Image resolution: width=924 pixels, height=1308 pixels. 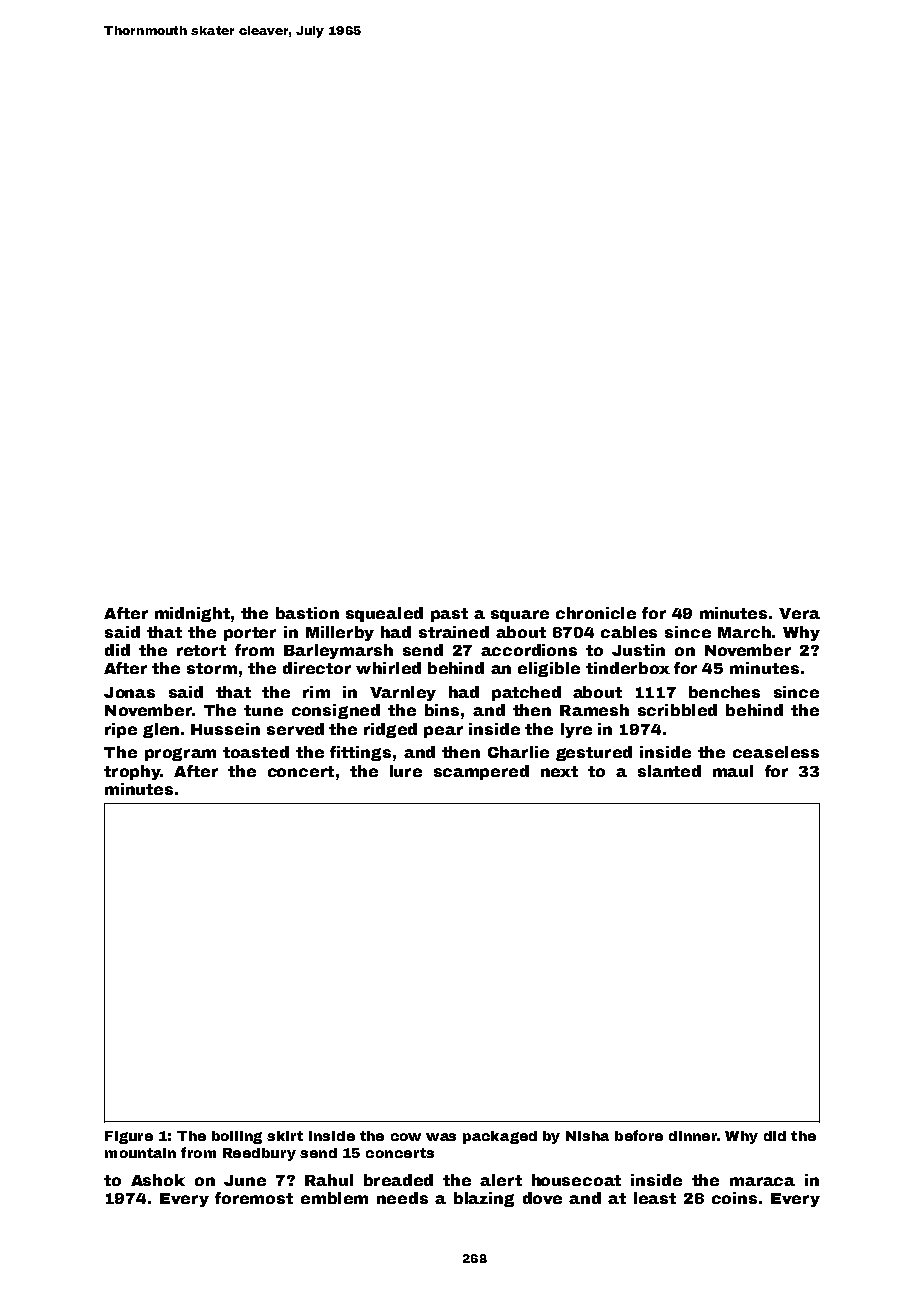 What do you see at coordinates (500, 1137) in the screenshot?
I see `packaged` at bounding box center [500, 1137].
